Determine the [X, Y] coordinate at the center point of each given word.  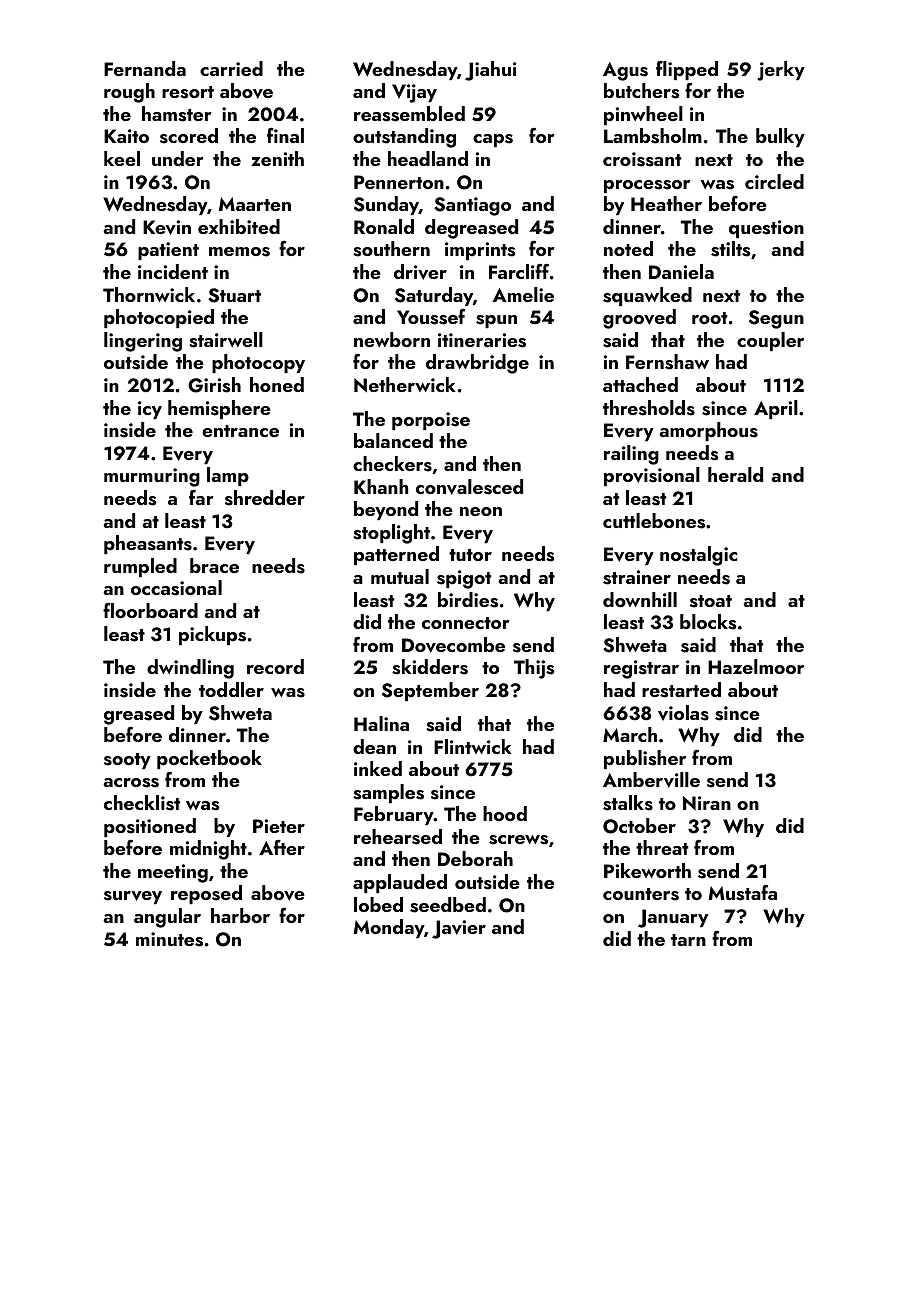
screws [518, 840]
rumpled [140, 567]
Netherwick [405, 385]
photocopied [159, 318]
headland [428, 158]
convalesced [469, 487]
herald [735, 474]
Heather [666, 203]
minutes [169, 939]
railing [631, 455]
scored [189, 136]
